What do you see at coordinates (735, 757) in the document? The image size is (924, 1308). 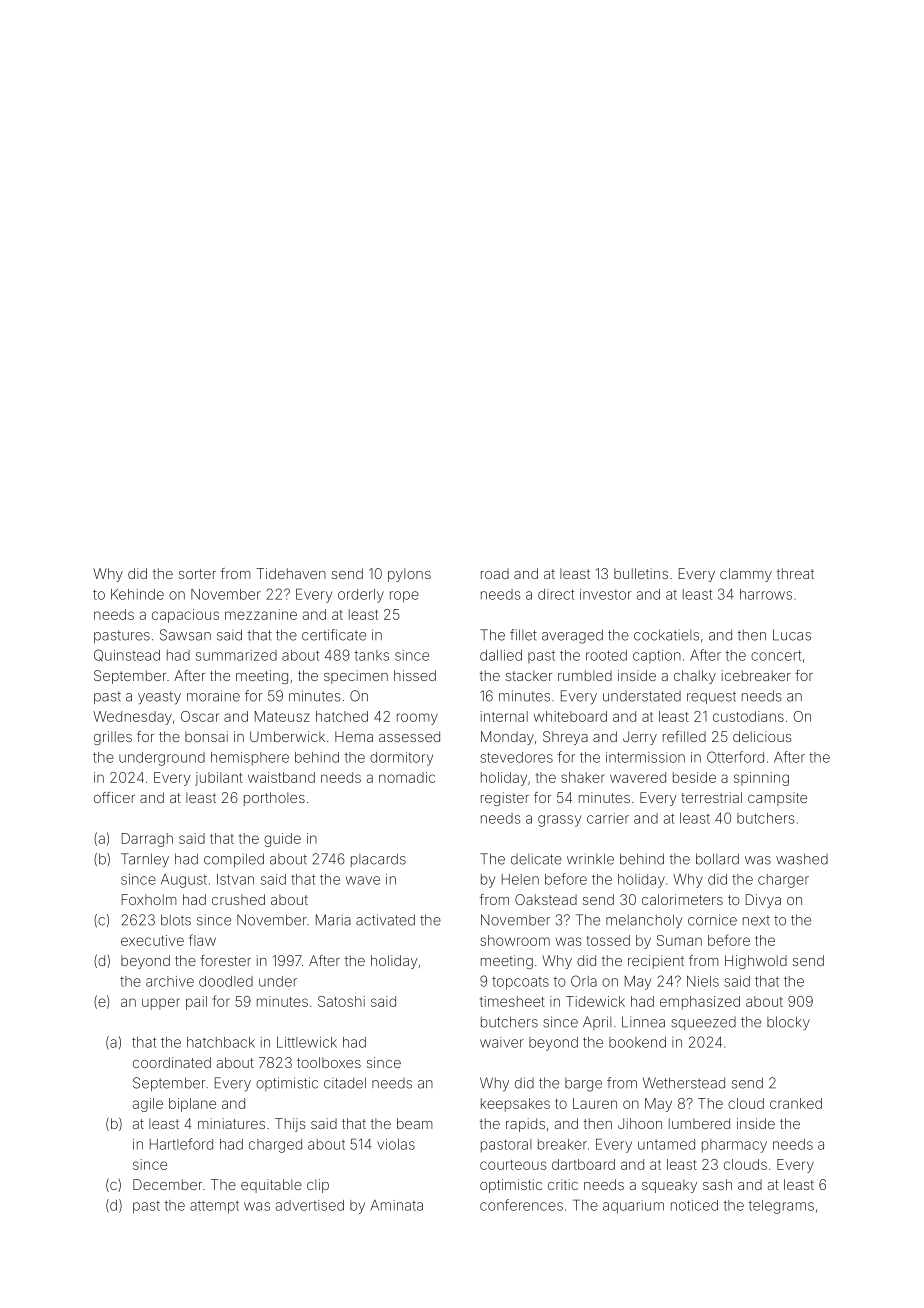 I see `Otterford` at bounding box center [735, 757].
